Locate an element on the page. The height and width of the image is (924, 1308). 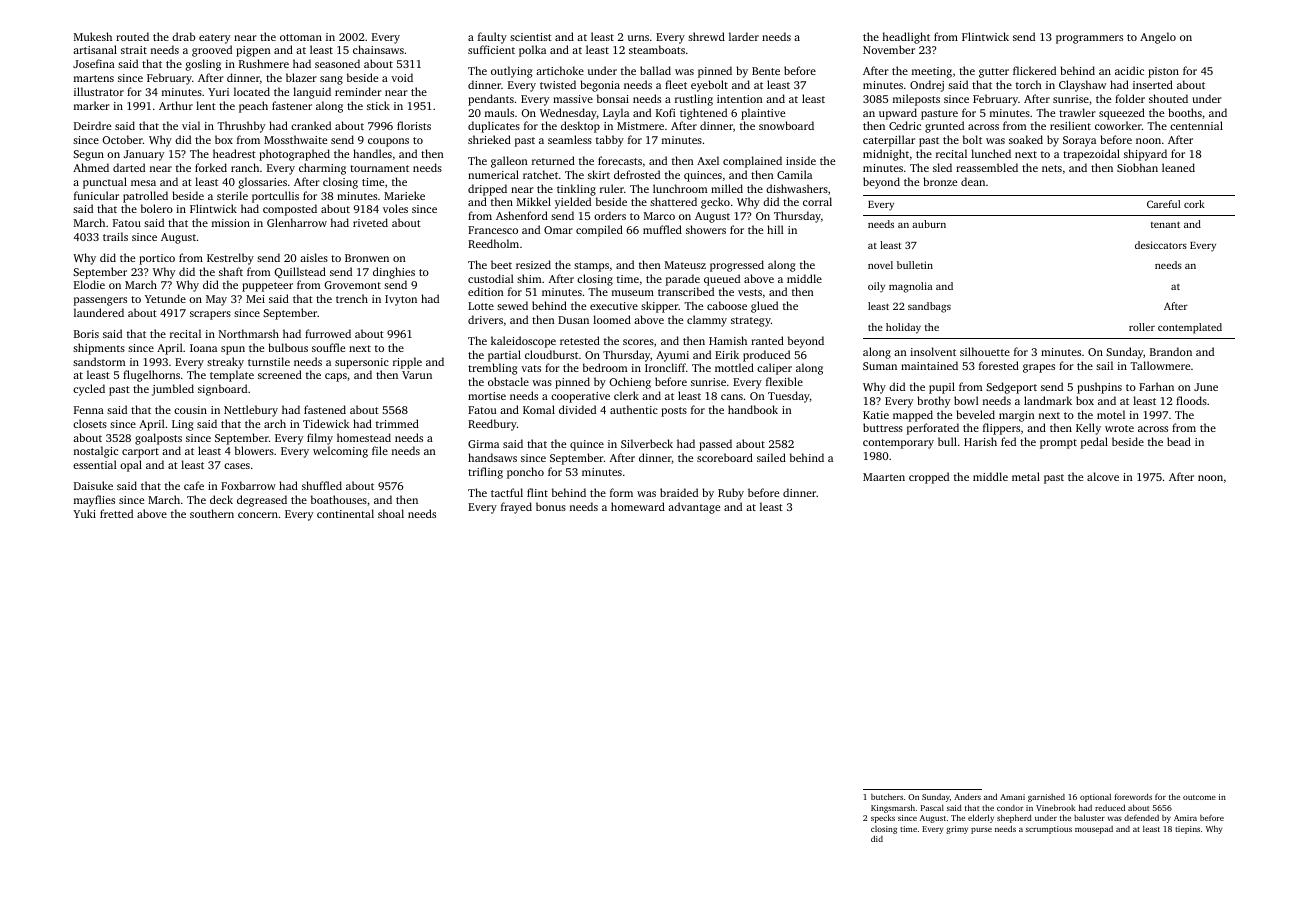
Ruby is located at coordinates (731, 494).
